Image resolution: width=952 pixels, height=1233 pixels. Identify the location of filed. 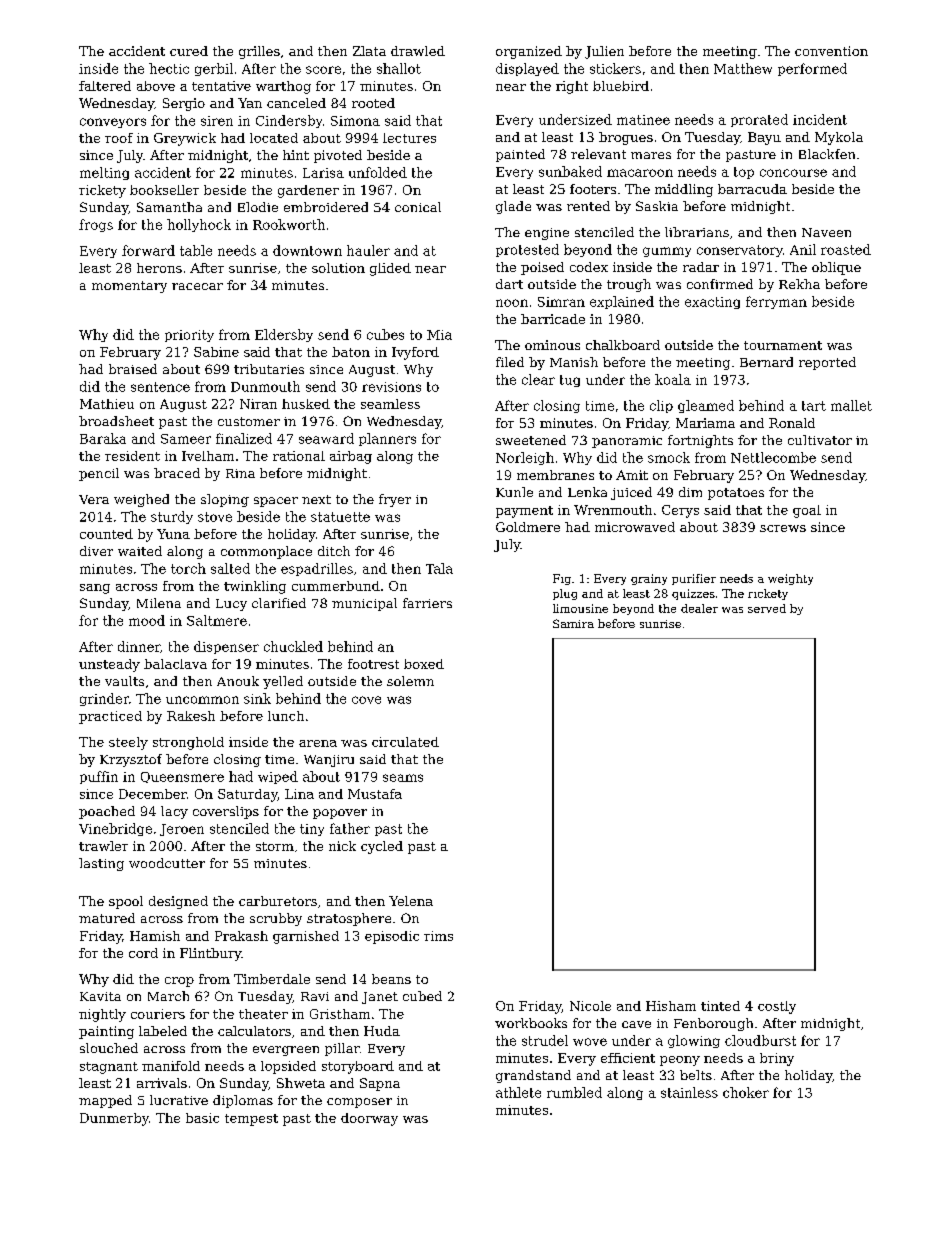
(510, 362).
